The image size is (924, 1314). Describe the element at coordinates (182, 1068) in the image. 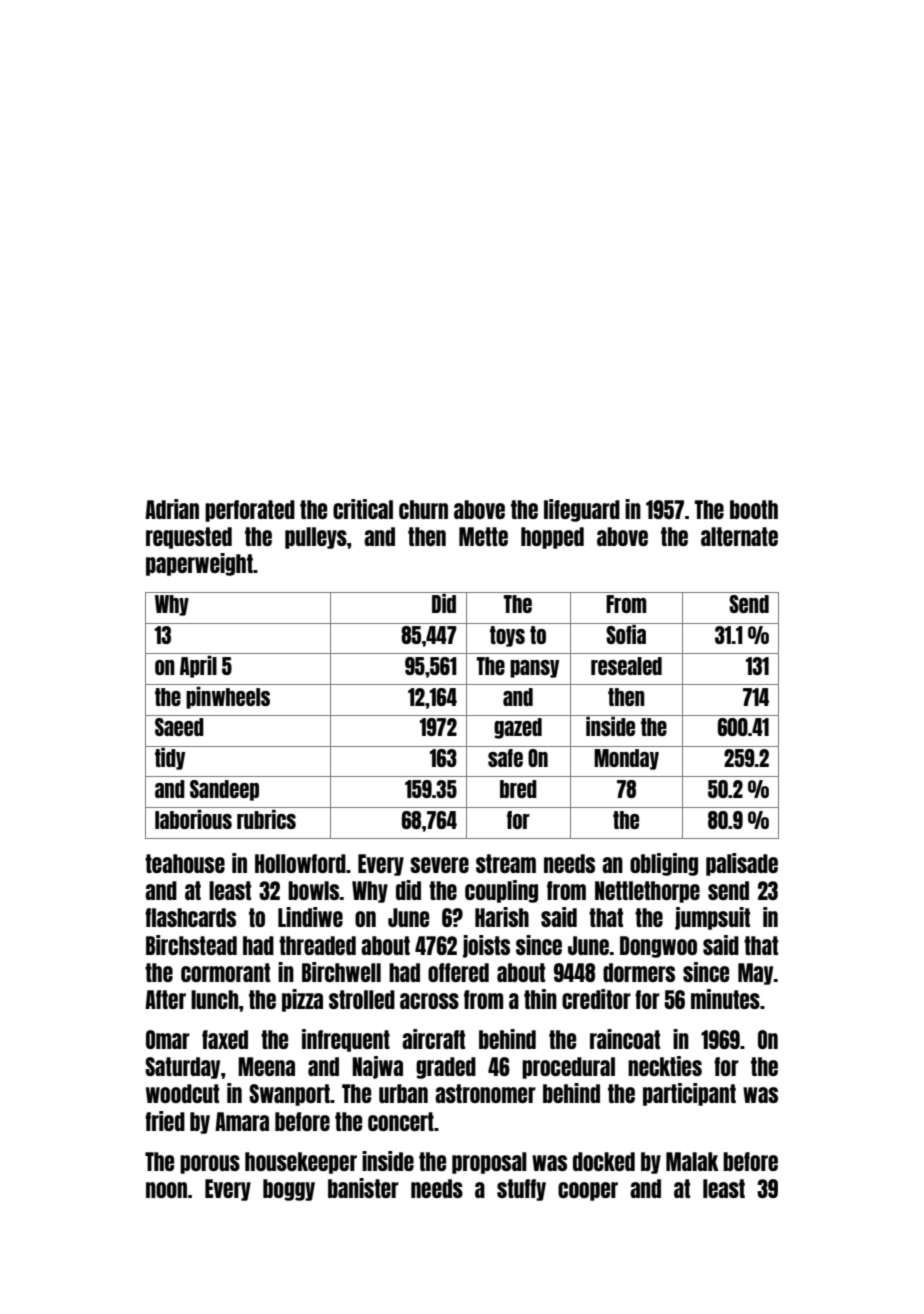

I see `Saturday` at that location.
